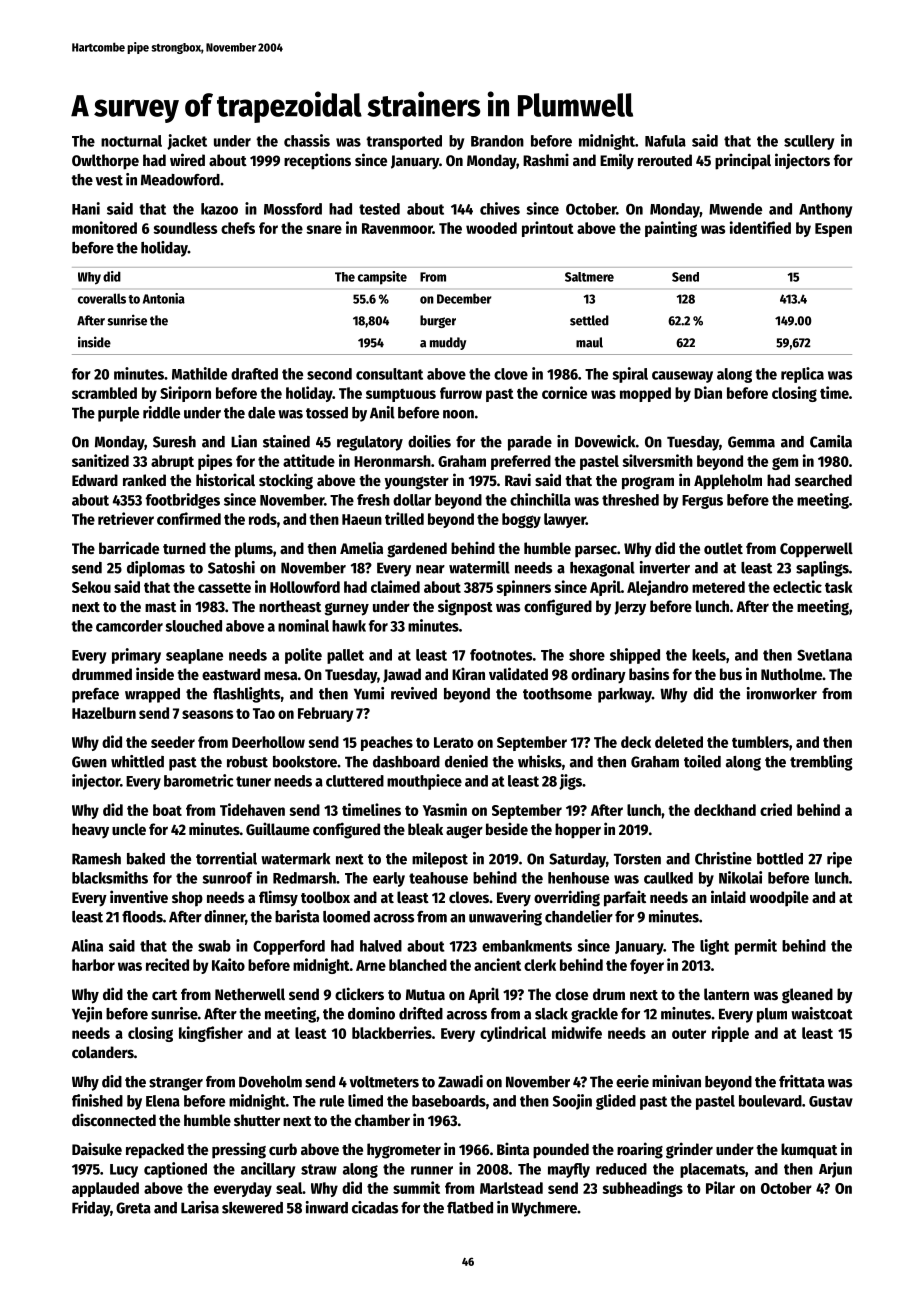  I want to click on Antonia, so click(164, 298).
